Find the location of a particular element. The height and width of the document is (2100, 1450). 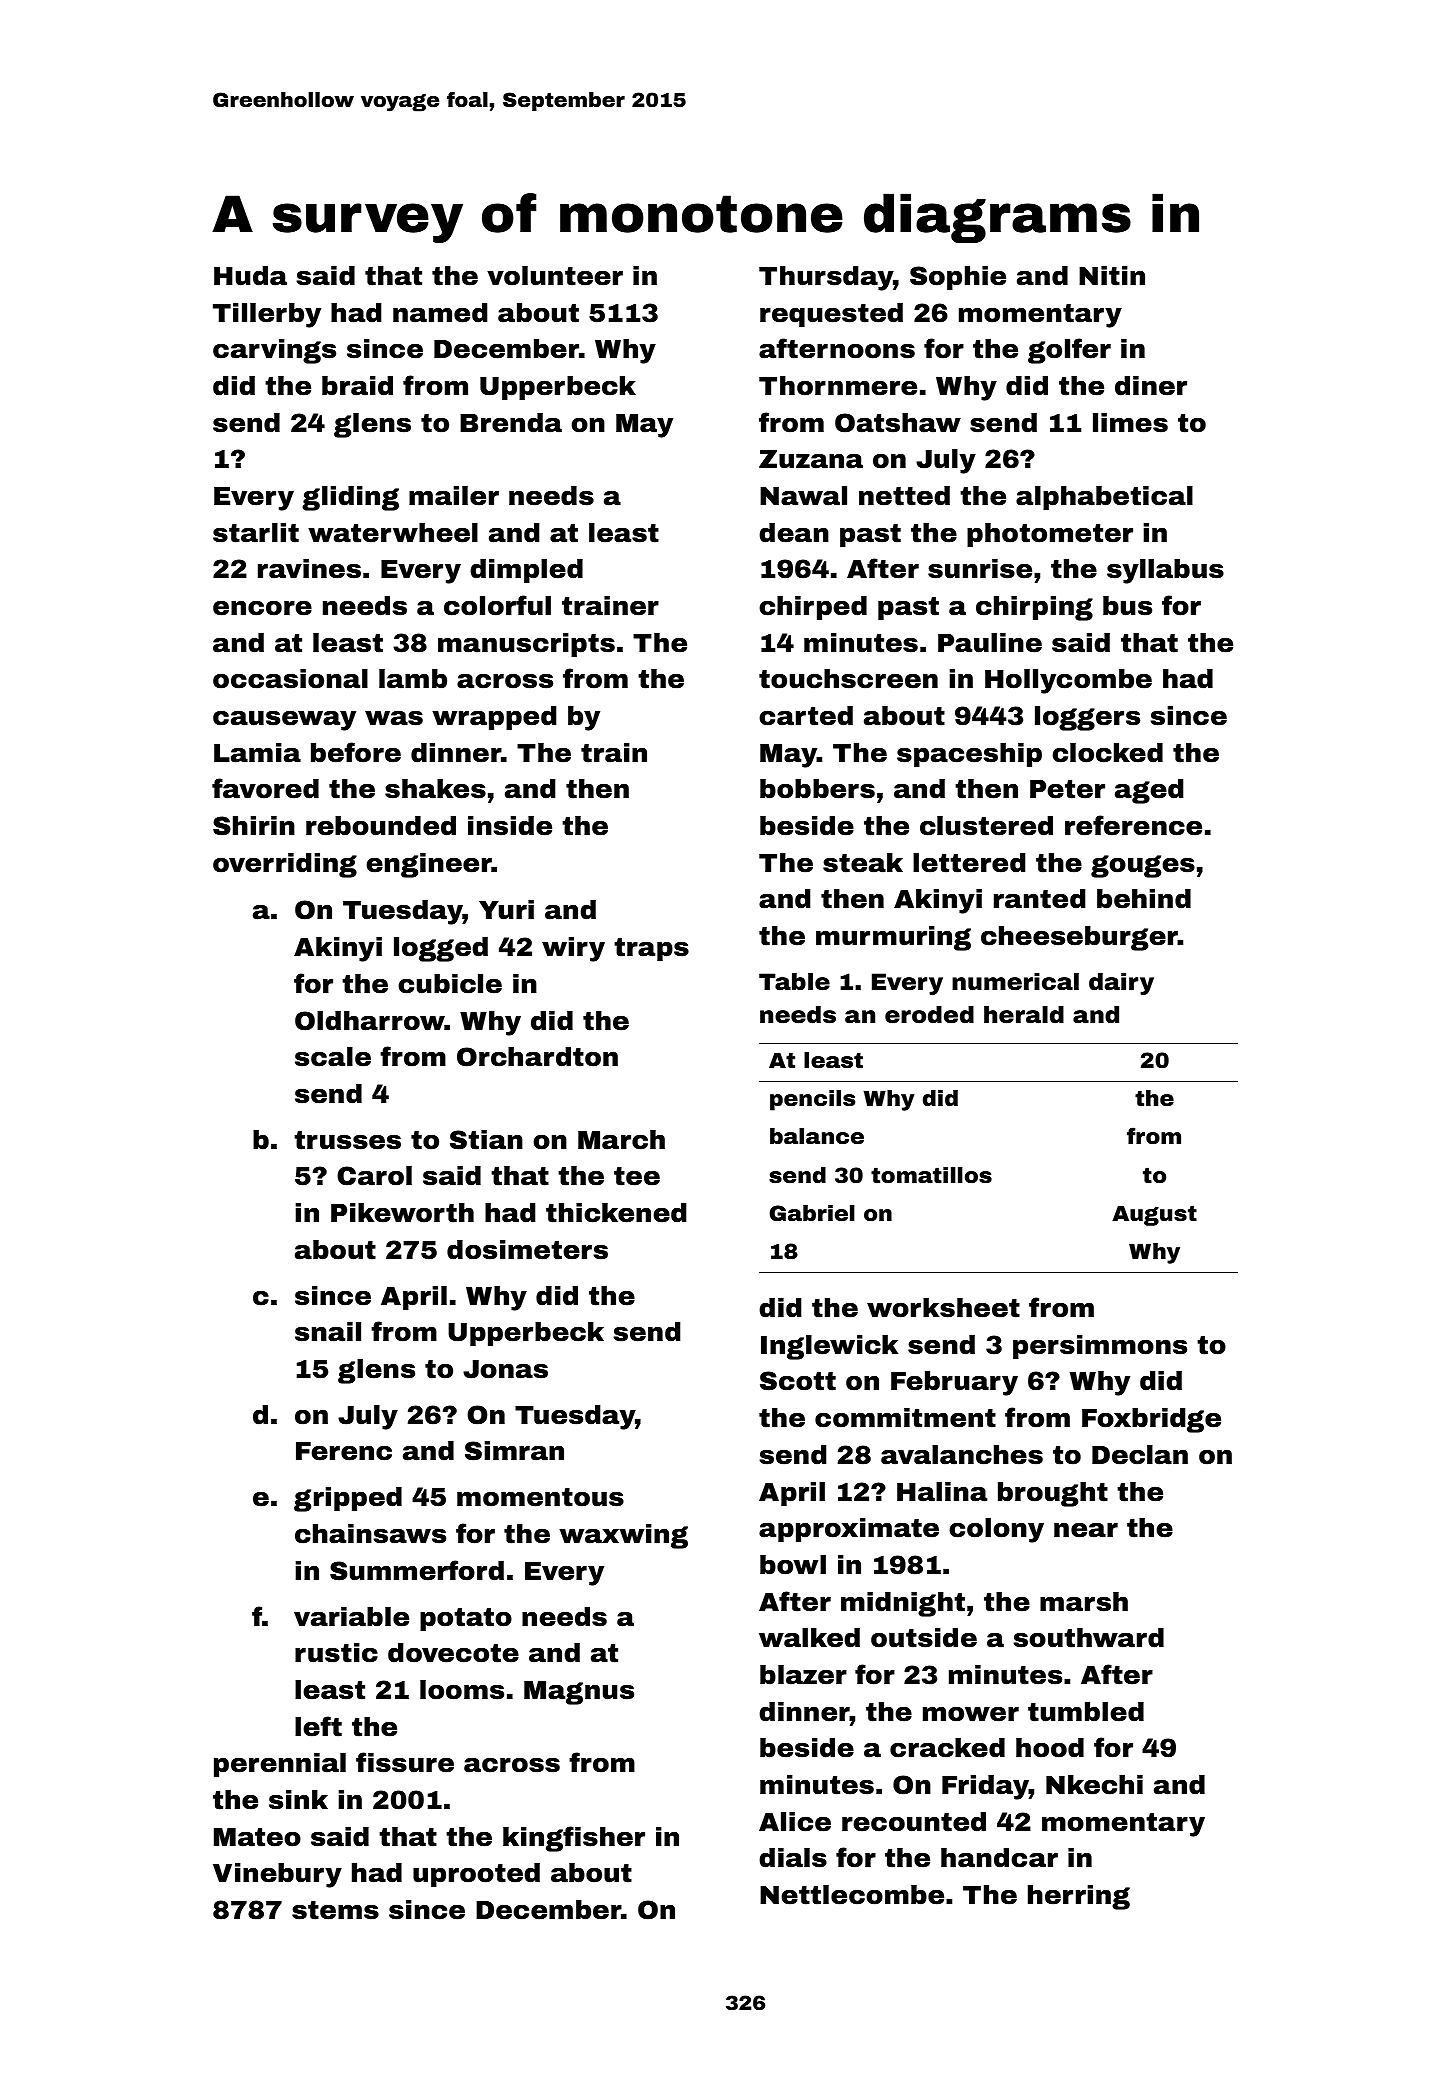

bobbers is located at coordinates (817, 789).
